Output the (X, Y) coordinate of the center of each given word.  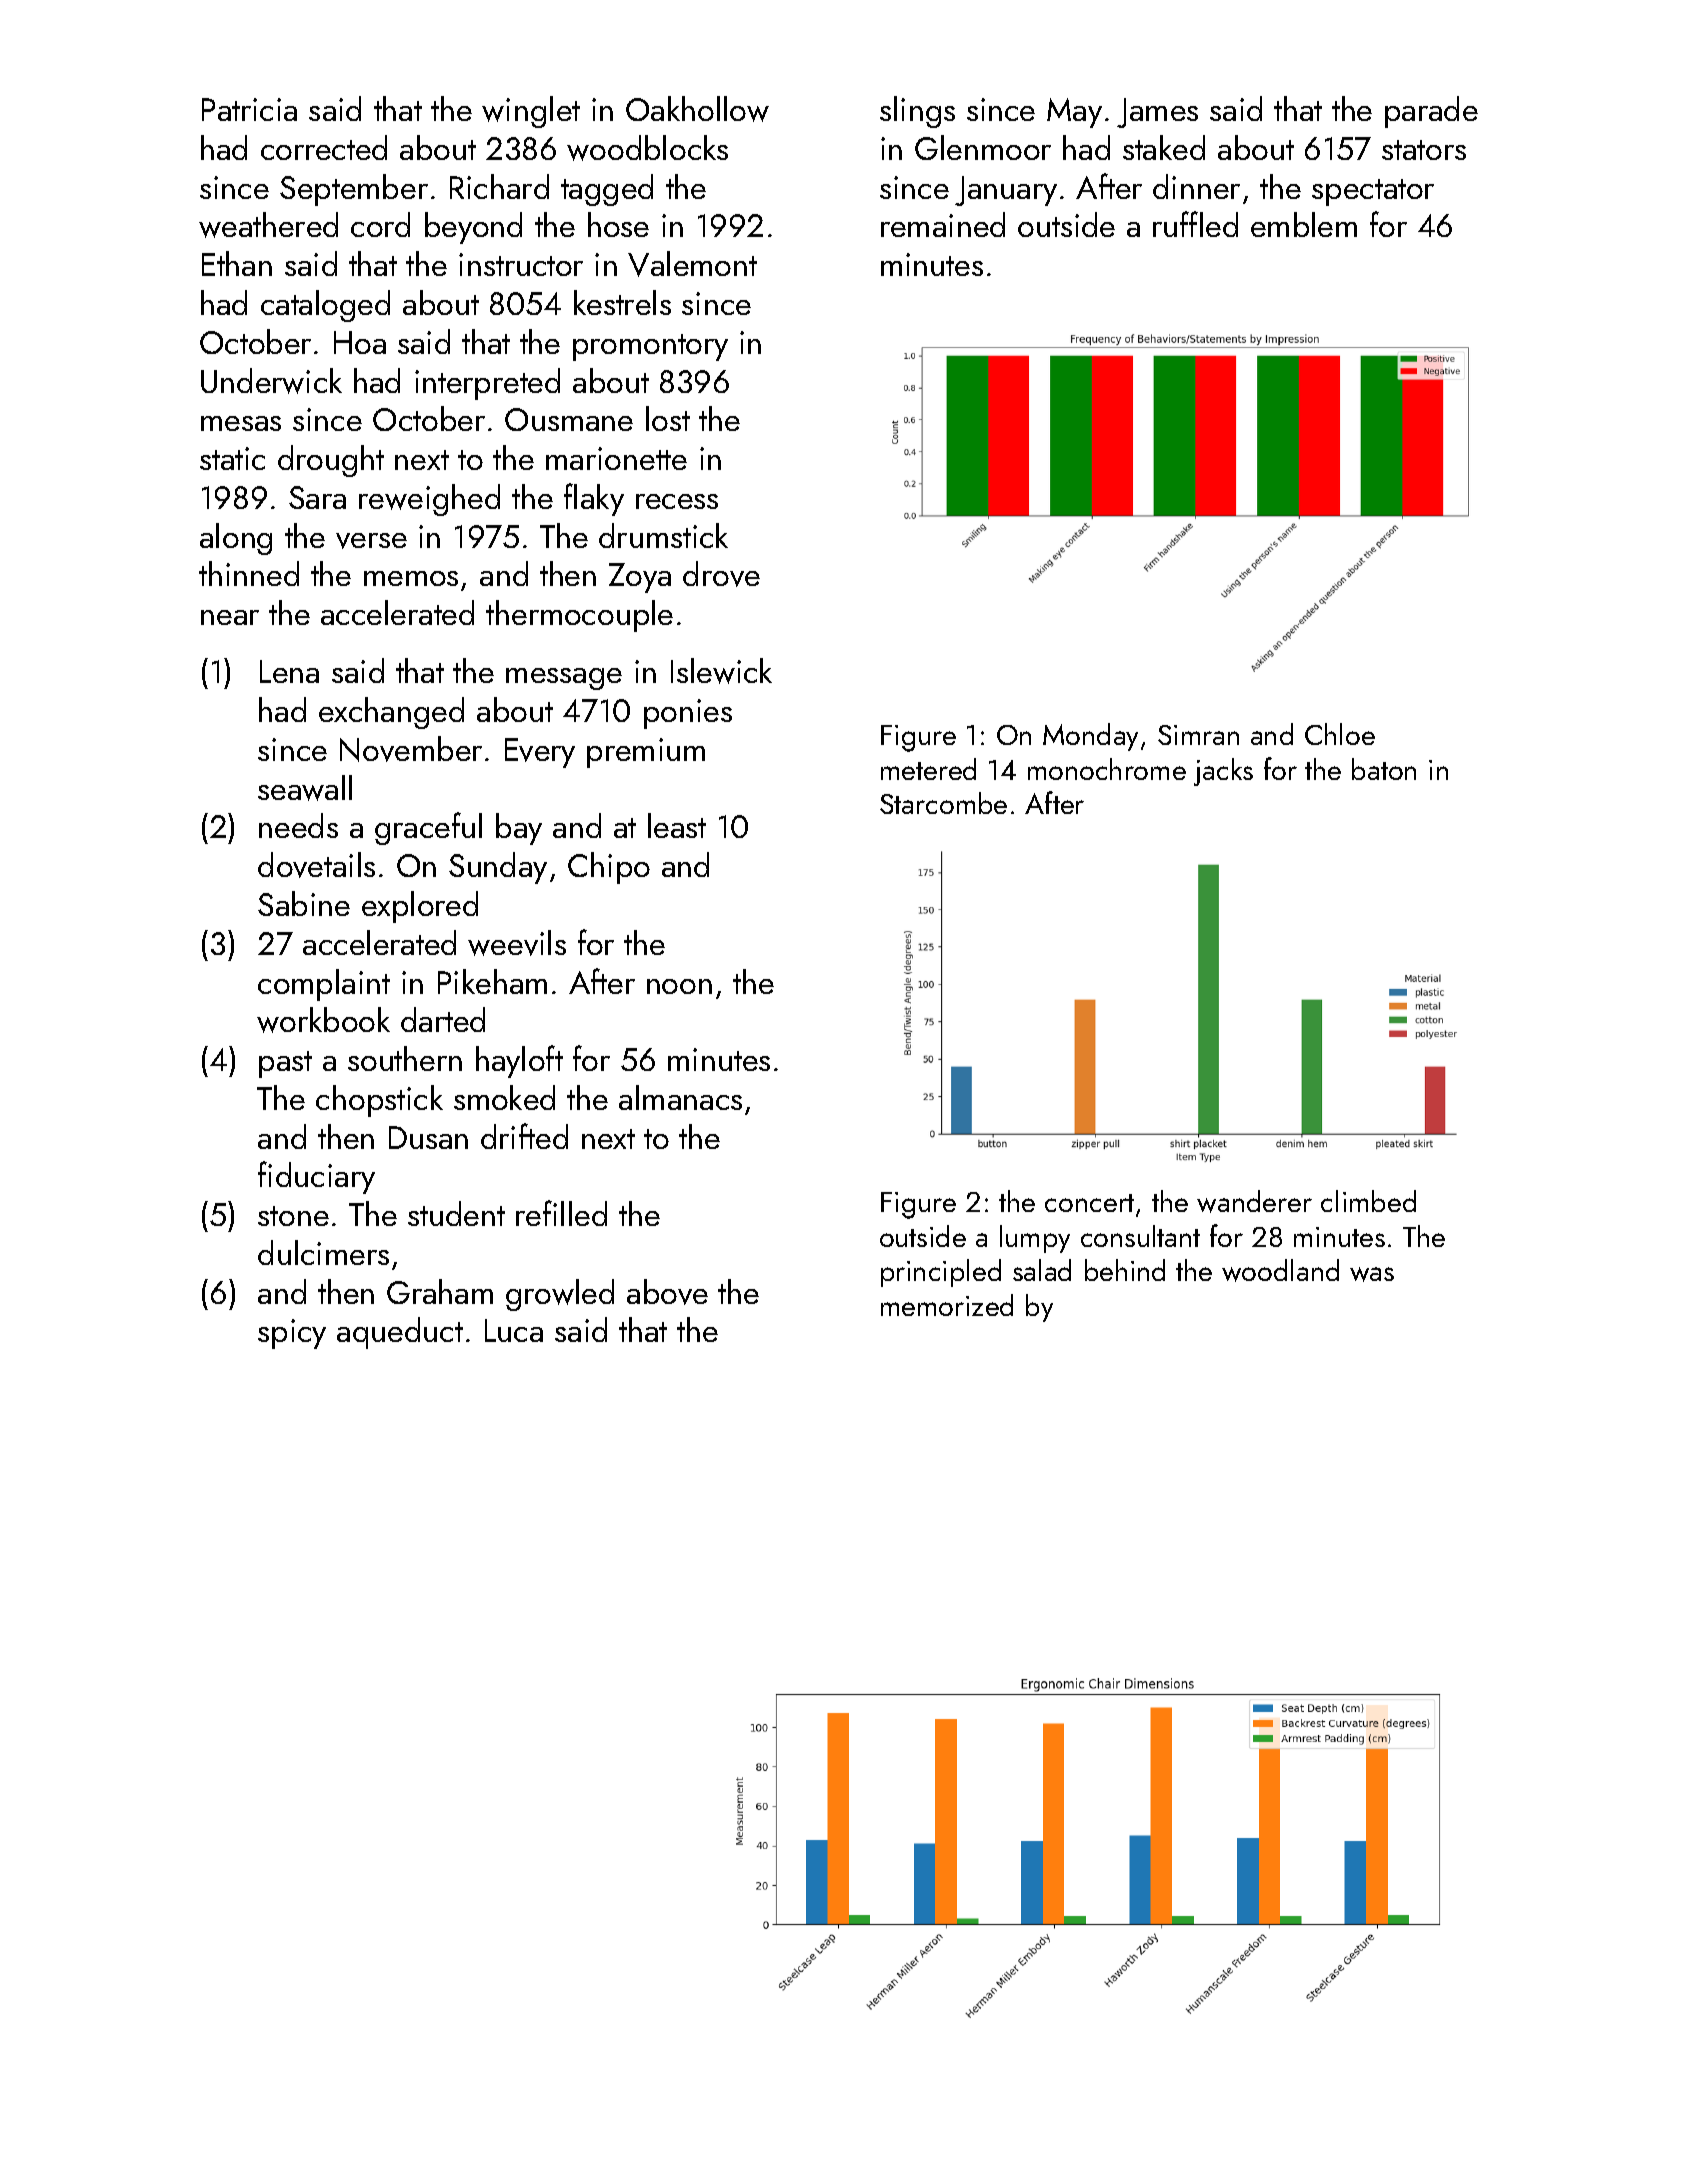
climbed (1368, 1201)
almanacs (680, 1097)
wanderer (1254, 1201)
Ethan (237, 263)
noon (679, 986)
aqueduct (400, 1333)
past (285, 1064)
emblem (1304, 224)
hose (618, 224)
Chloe (1340, 734)
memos (411, 578)
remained (943, 224)
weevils (517, 943)
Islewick (721, 671)
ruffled (1195, 224)
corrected (324, 147)
